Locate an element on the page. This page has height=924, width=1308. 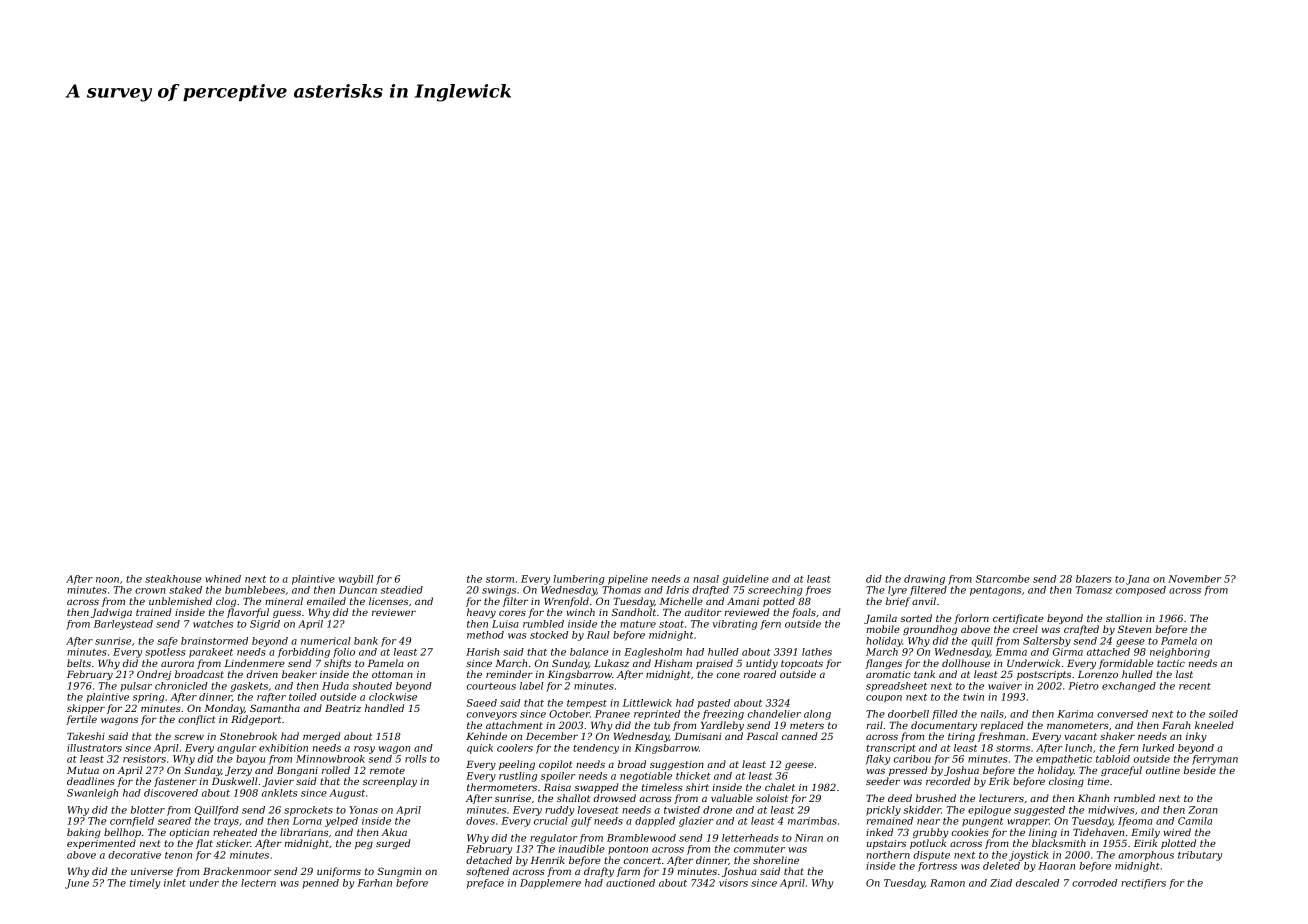
regulator is located at coordinates (553, 839).
